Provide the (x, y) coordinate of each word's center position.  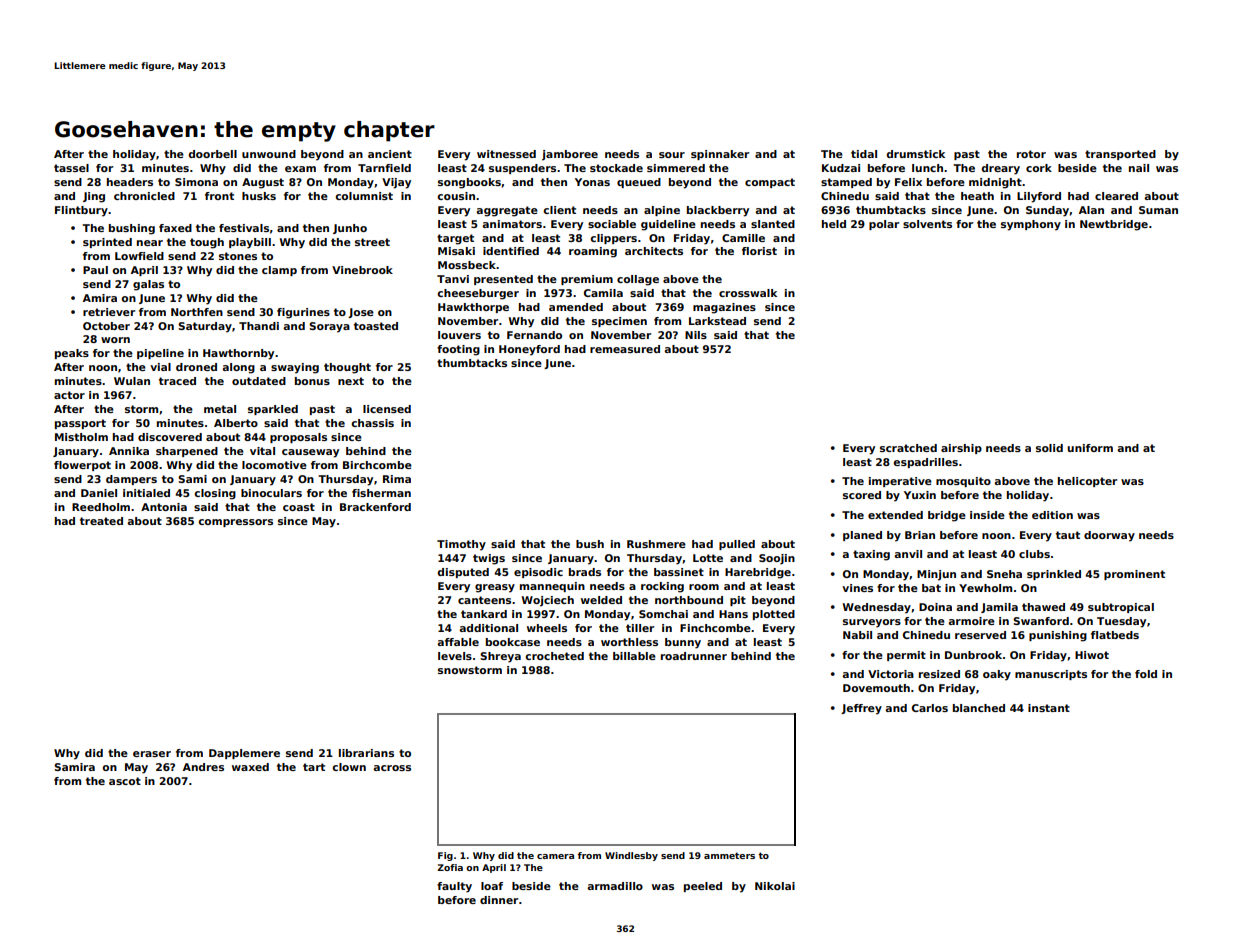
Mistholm (81, 437)
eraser (152, 754)
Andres (203, 767)
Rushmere (656, 544)
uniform (1090, 448)
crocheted (554, 656)
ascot (125, 781)
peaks (72, 354)
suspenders (522, 169)
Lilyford (1039, 197)
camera (555, 856)
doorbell (212, 154)
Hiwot (1092, 655)
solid (1049, 448)
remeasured (625, 349)
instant (1049, 708)
